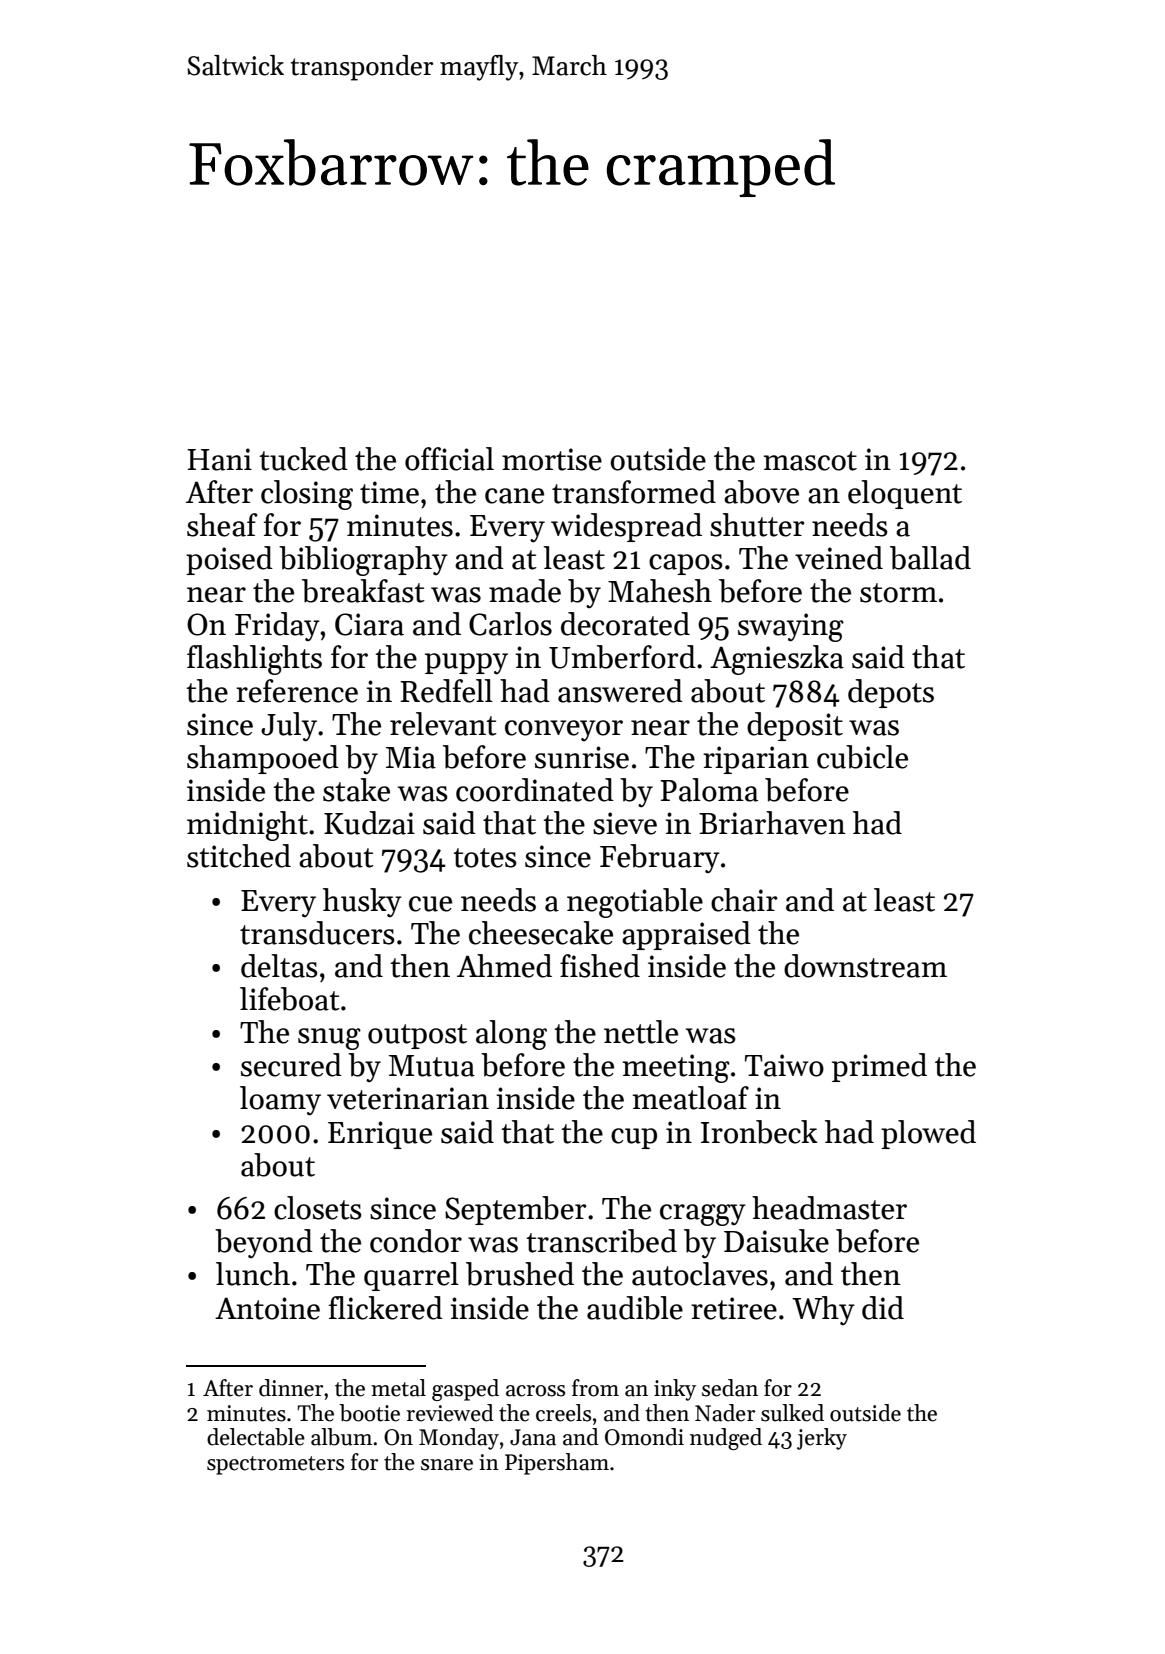  I want to click on sieve, so click(625, 823).
